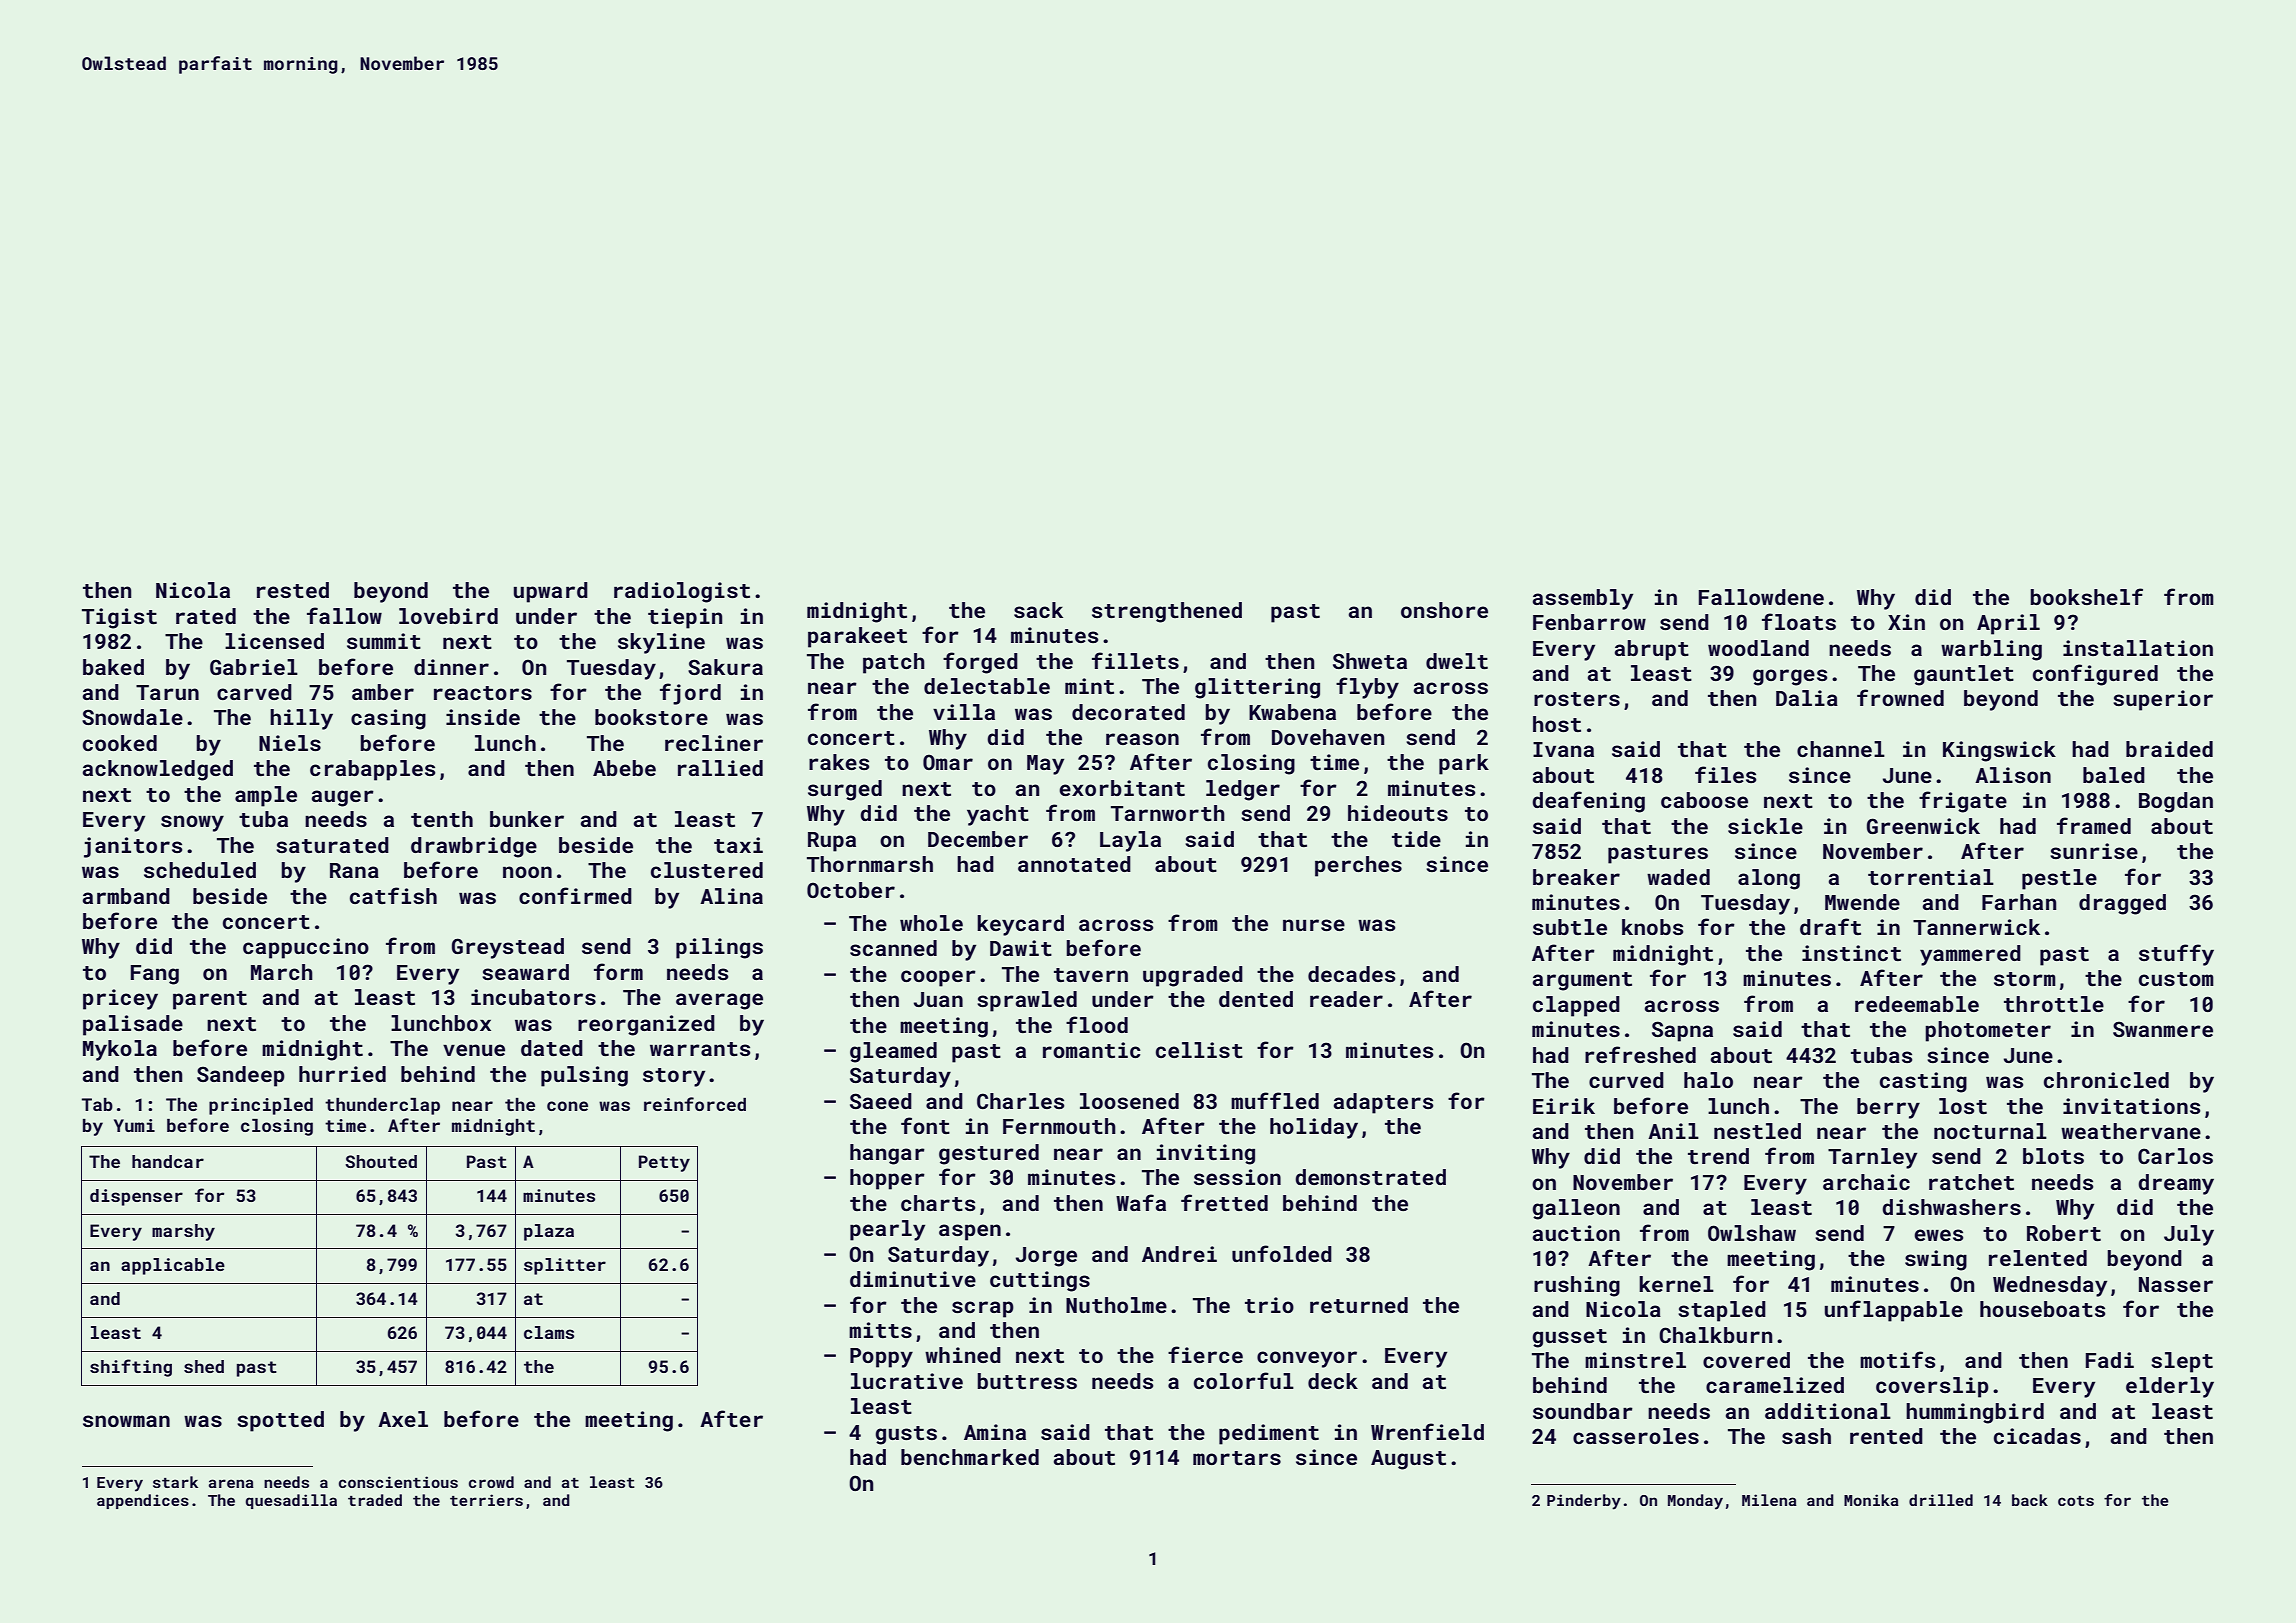 The height and width of the page is (1623, 2296). What do you see at coordinates (893, 1052) in the page?
I see `gleamed` at bounding box center [893, 1052].
